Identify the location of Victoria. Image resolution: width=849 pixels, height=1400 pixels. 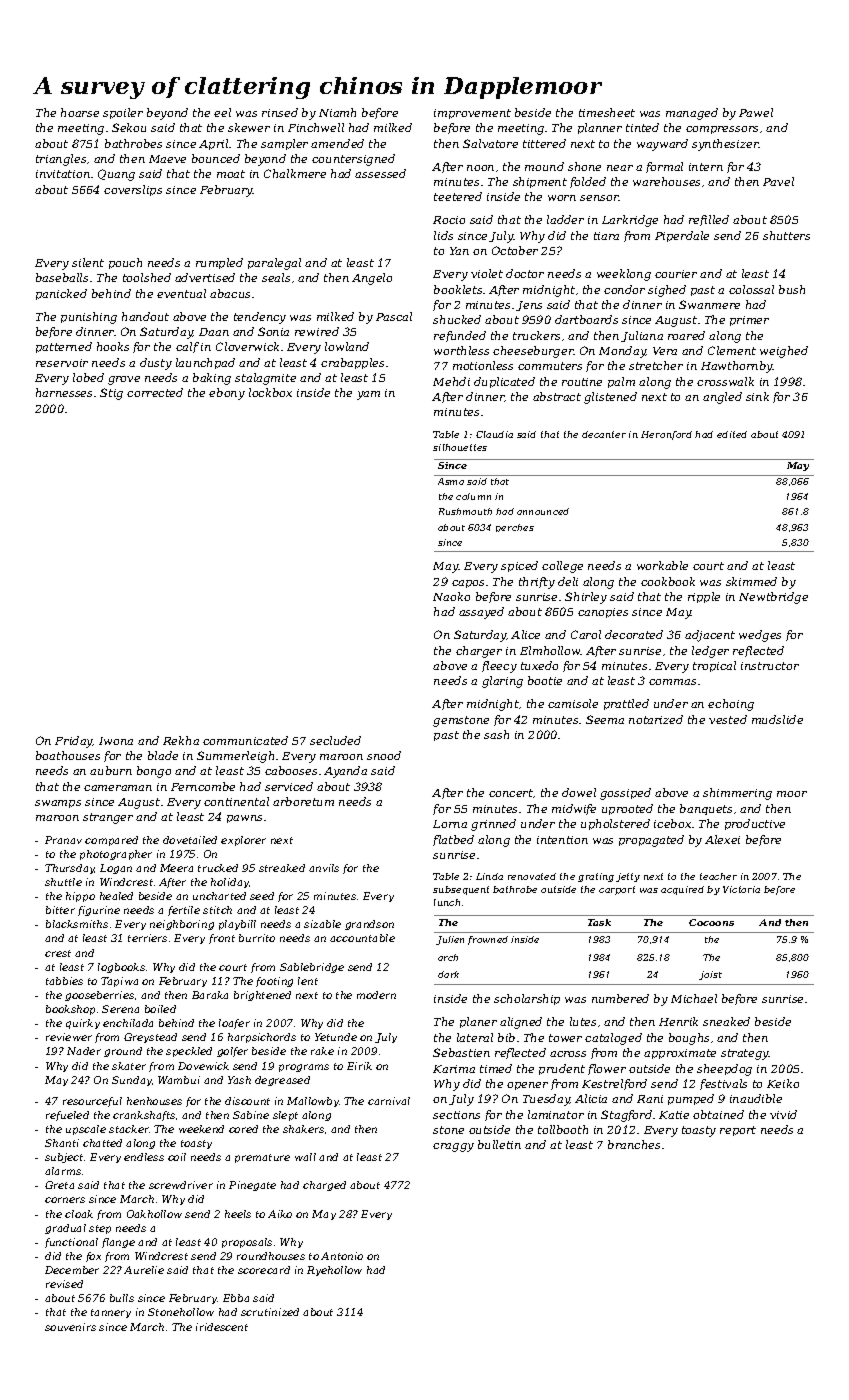
(741, 889).
